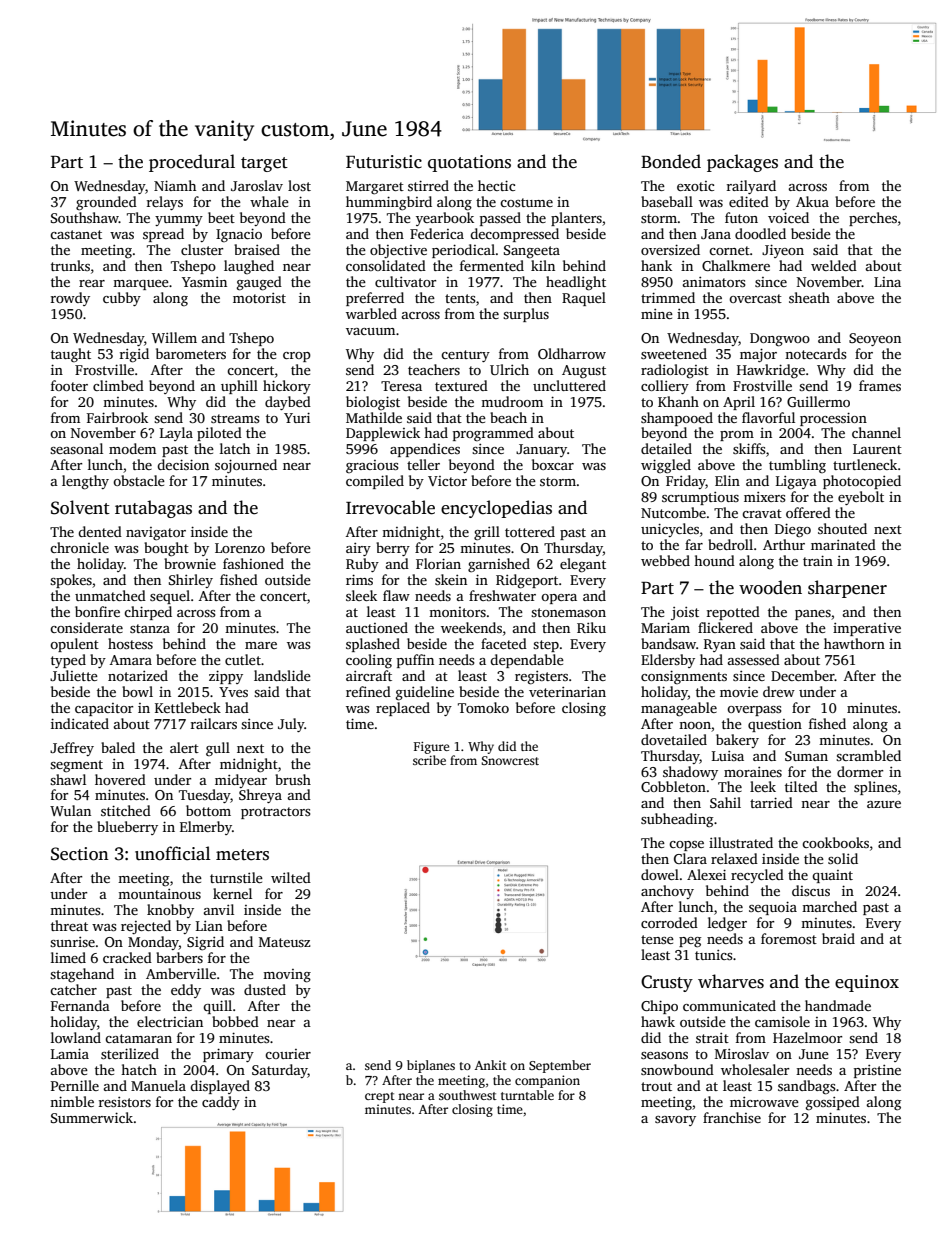  Describe the element at coordinates (868, 755) in the screenshot. I see `scrambled` at that location.
